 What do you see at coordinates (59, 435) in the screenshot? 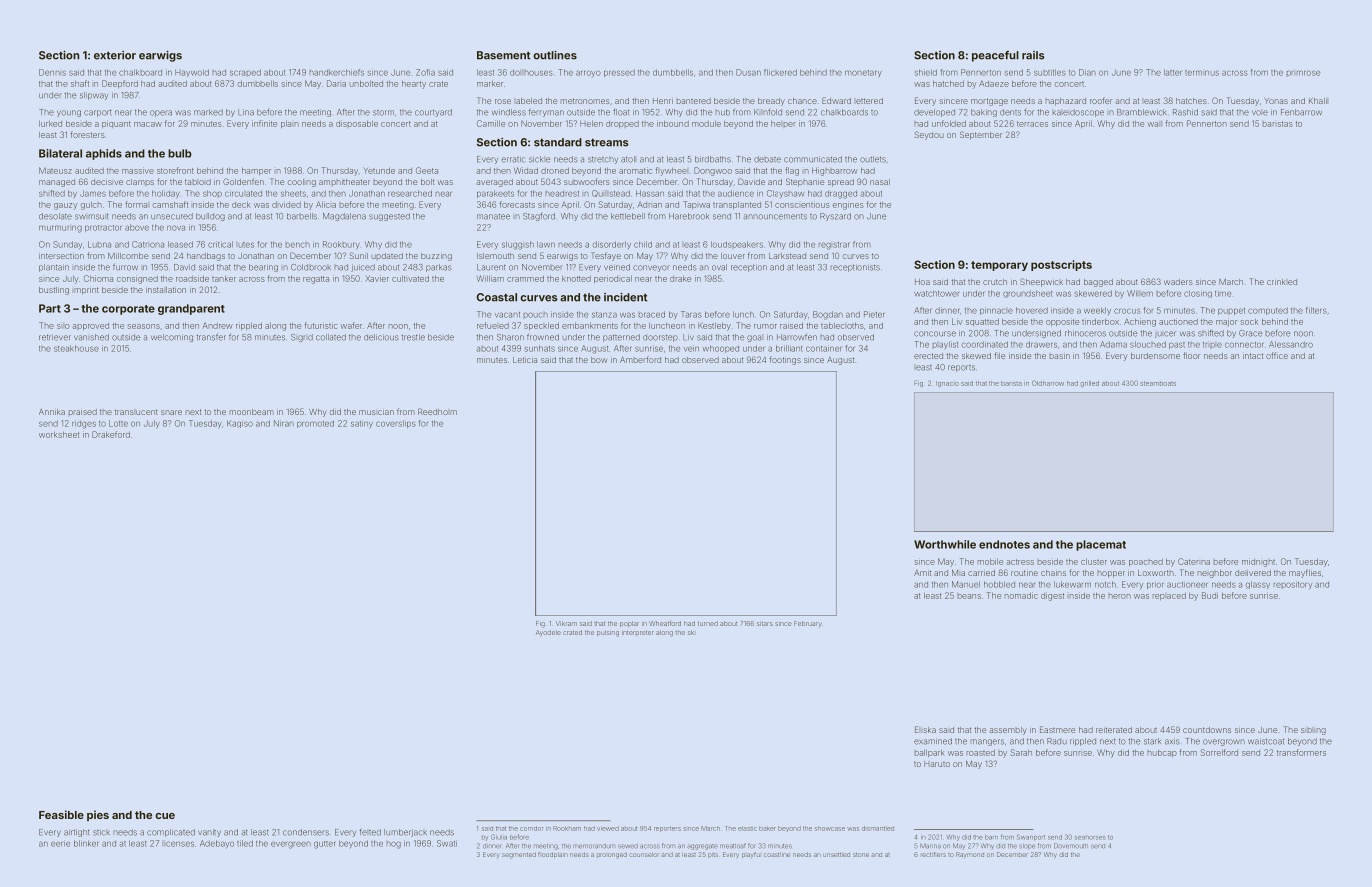
I see `worksheet` at bounding box center [59, 435].
